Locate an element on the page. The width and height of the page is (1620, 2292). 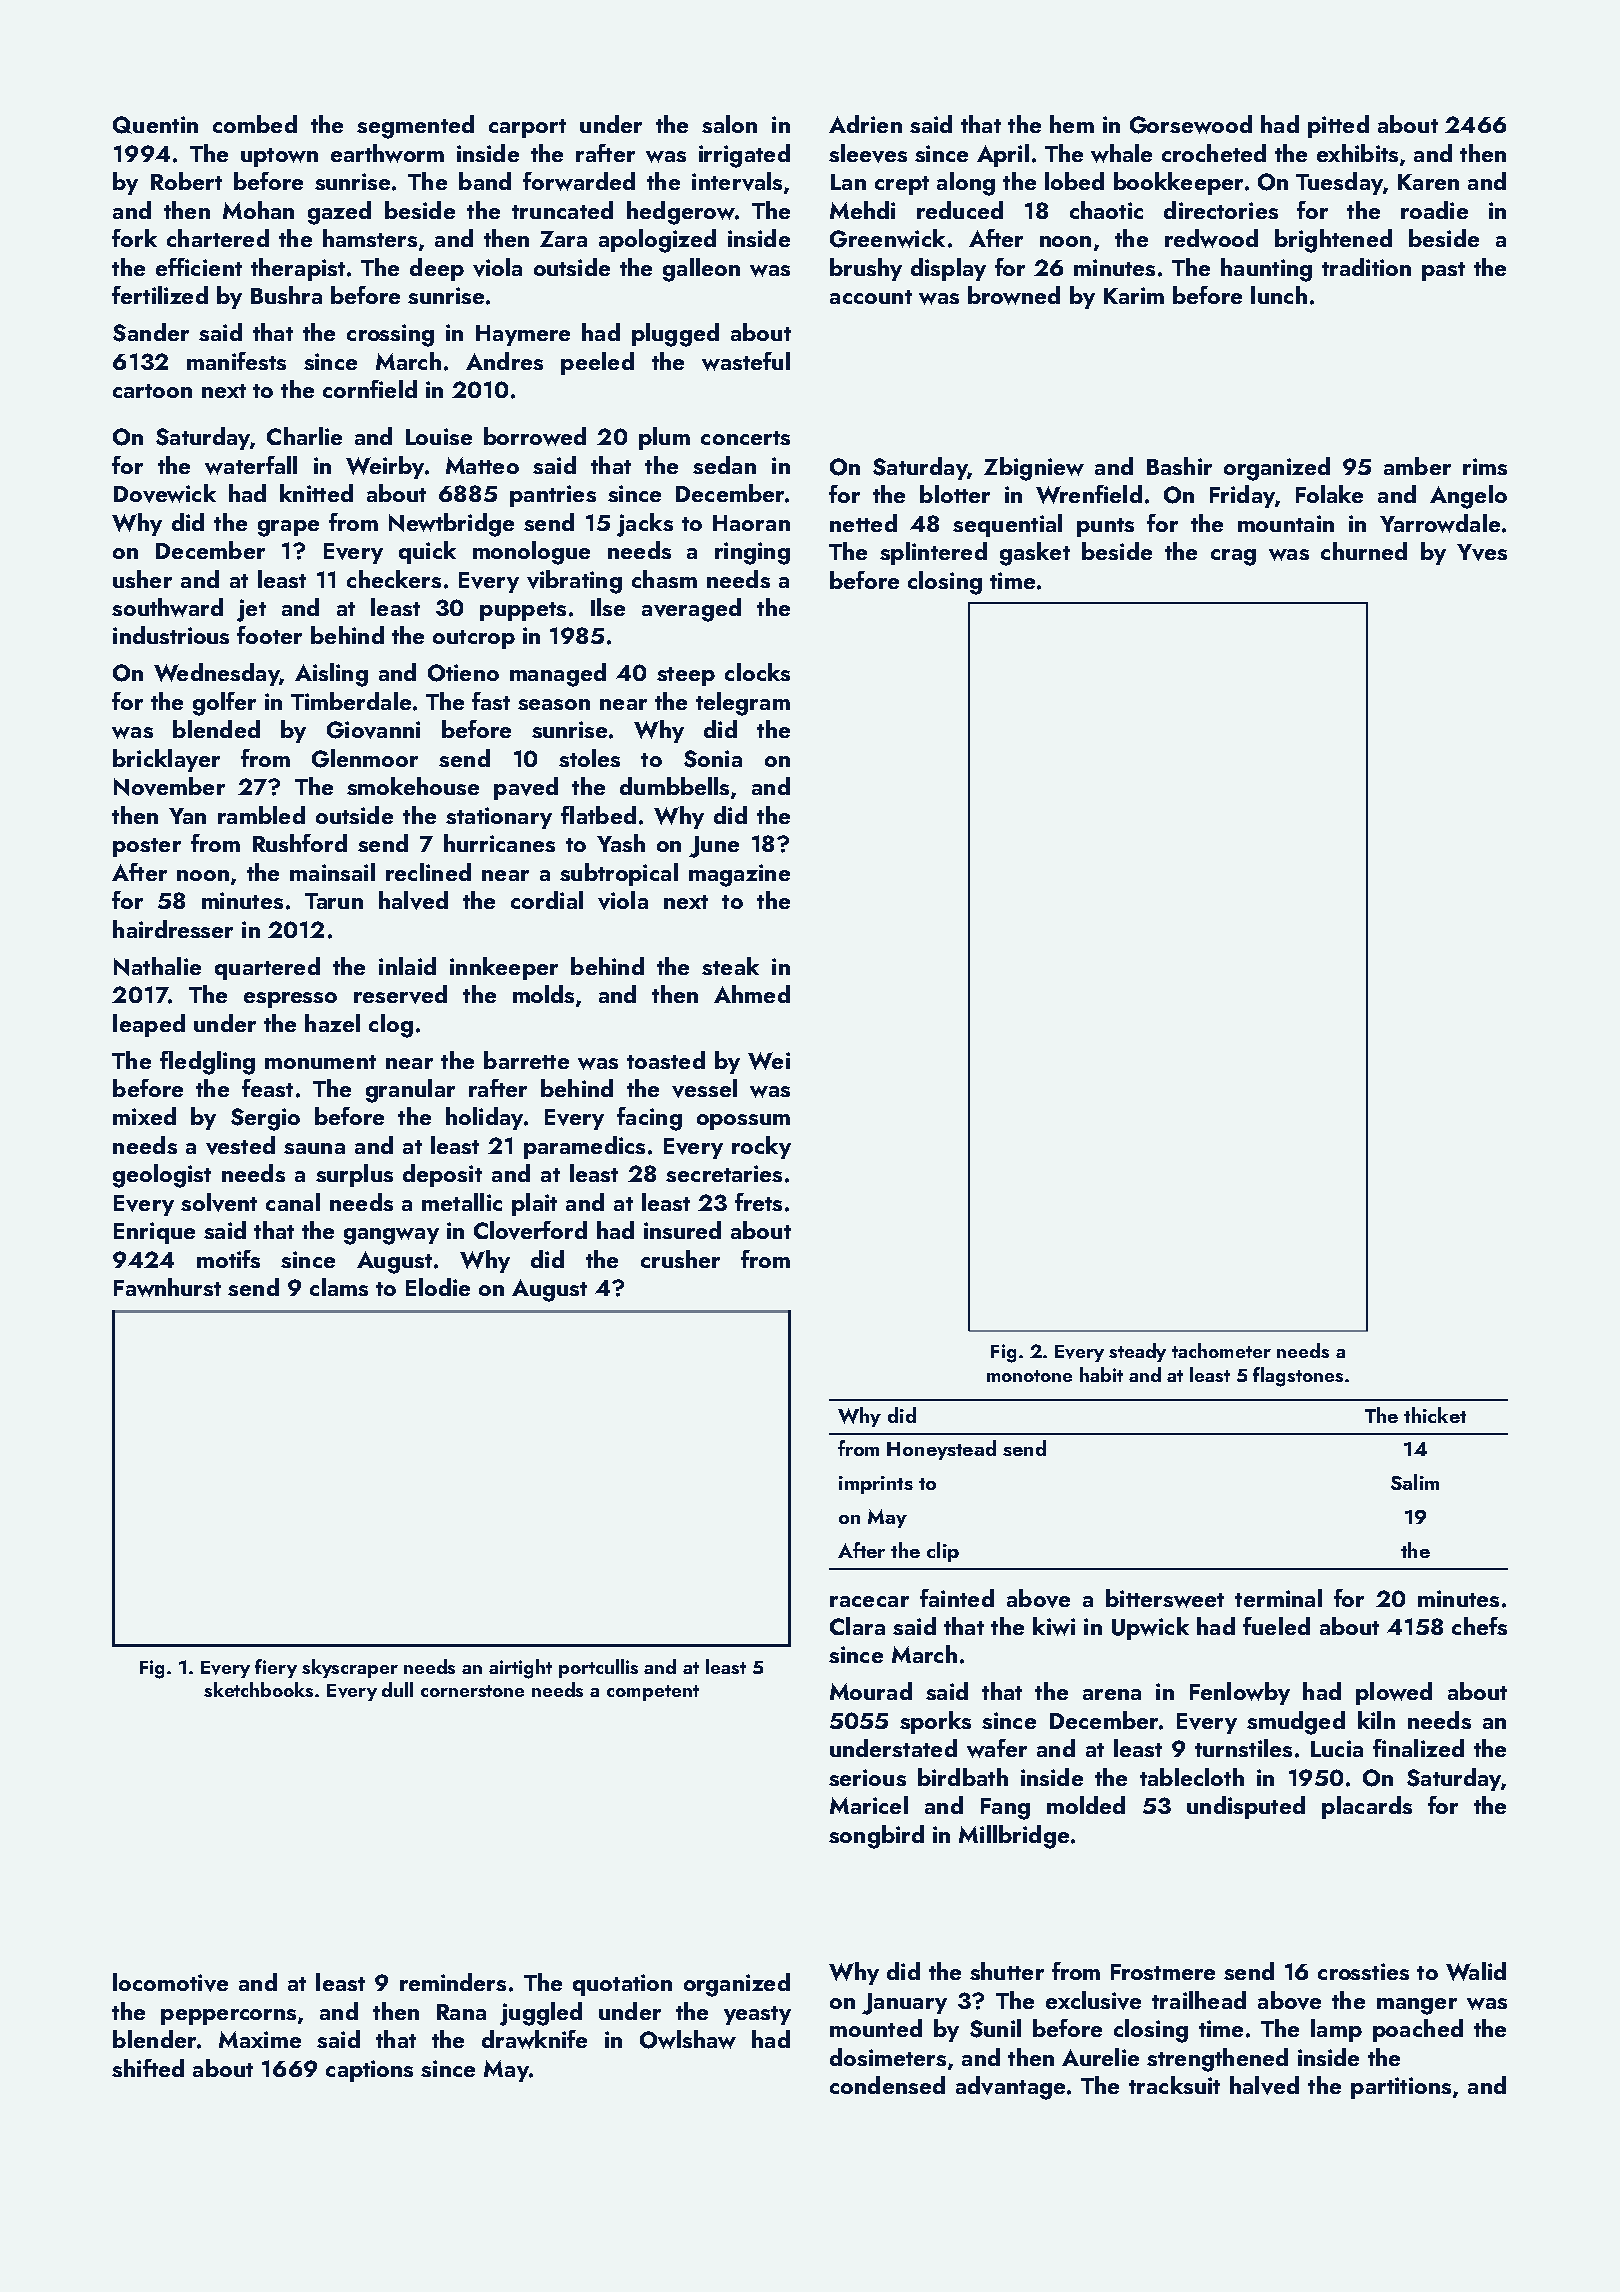
quartered is located at coordinates (267, 968).
